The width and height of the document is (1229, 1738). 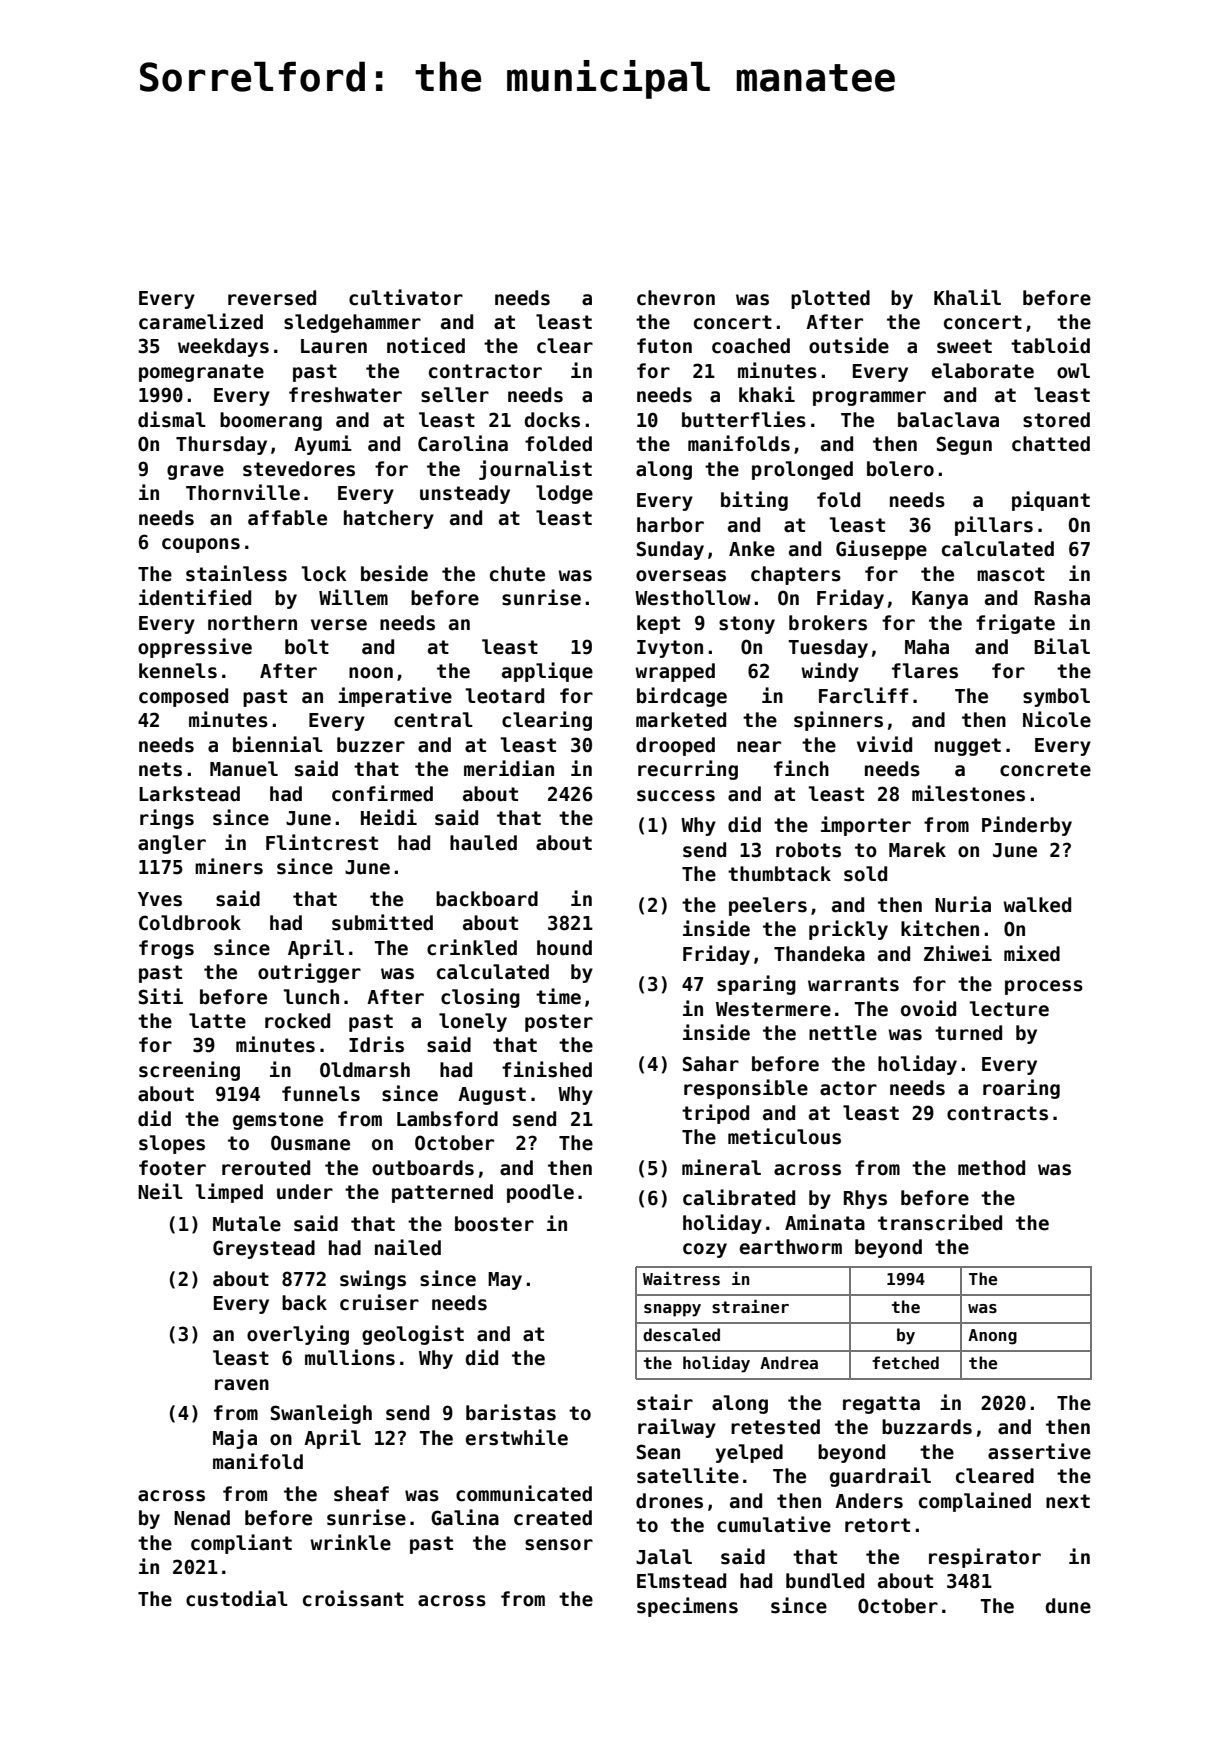 I want to click on caramelized, so click(x=201, y=321).
